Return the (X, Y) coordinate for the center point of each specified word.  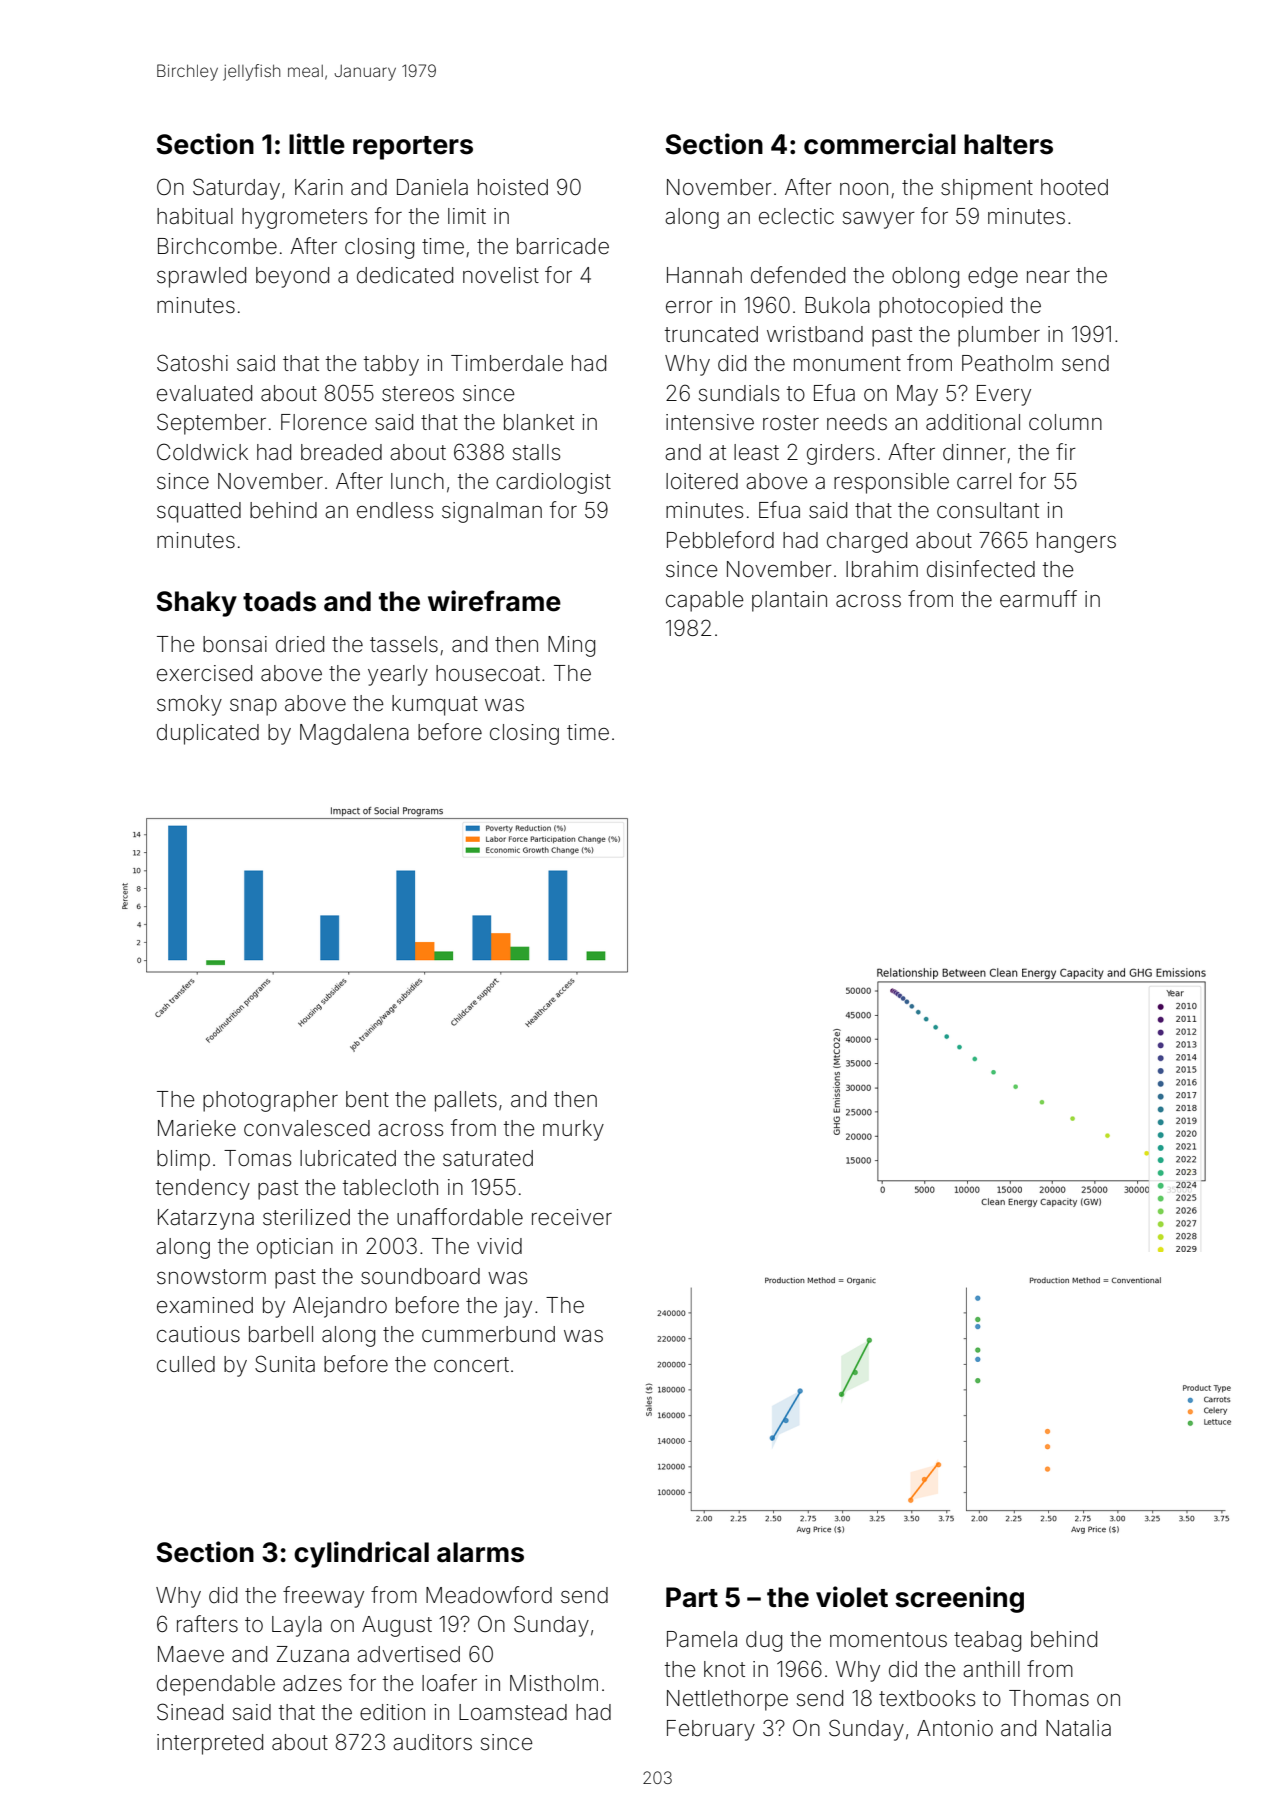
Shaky (196, 604)
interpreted (210, 1744)
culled (186, 1364)
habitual (195, 216)
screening (959, 1599)
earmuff (1038, 599)
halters (1008, 144)
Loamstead (513, 1712)
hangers (1076, 542)
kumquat (435, 705)
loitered (702, 481)
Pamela (702, 1639)
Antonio (955, 1728)
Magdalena (354, 734)
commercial (880, 144)
